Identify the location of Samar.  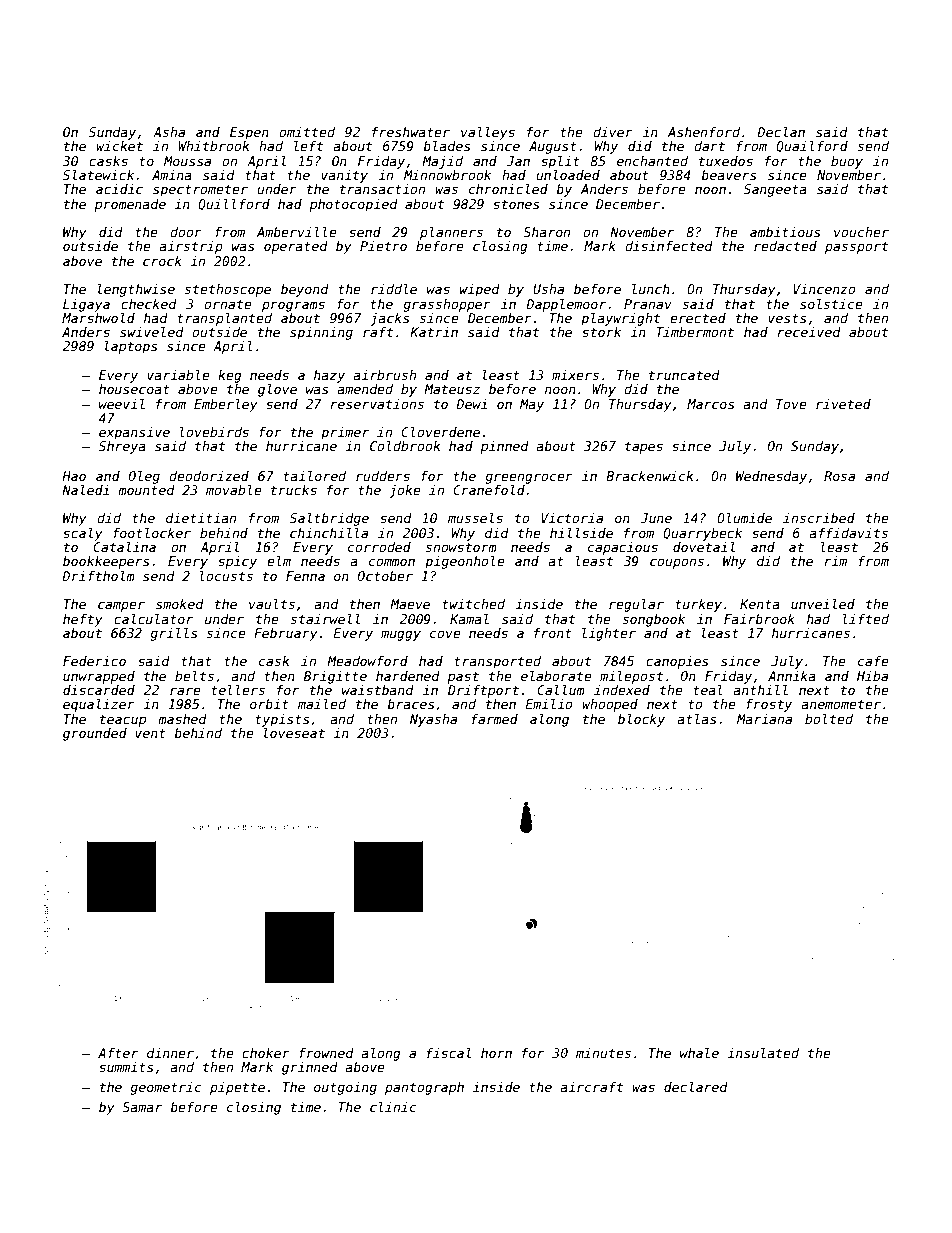
(142, 1107).
